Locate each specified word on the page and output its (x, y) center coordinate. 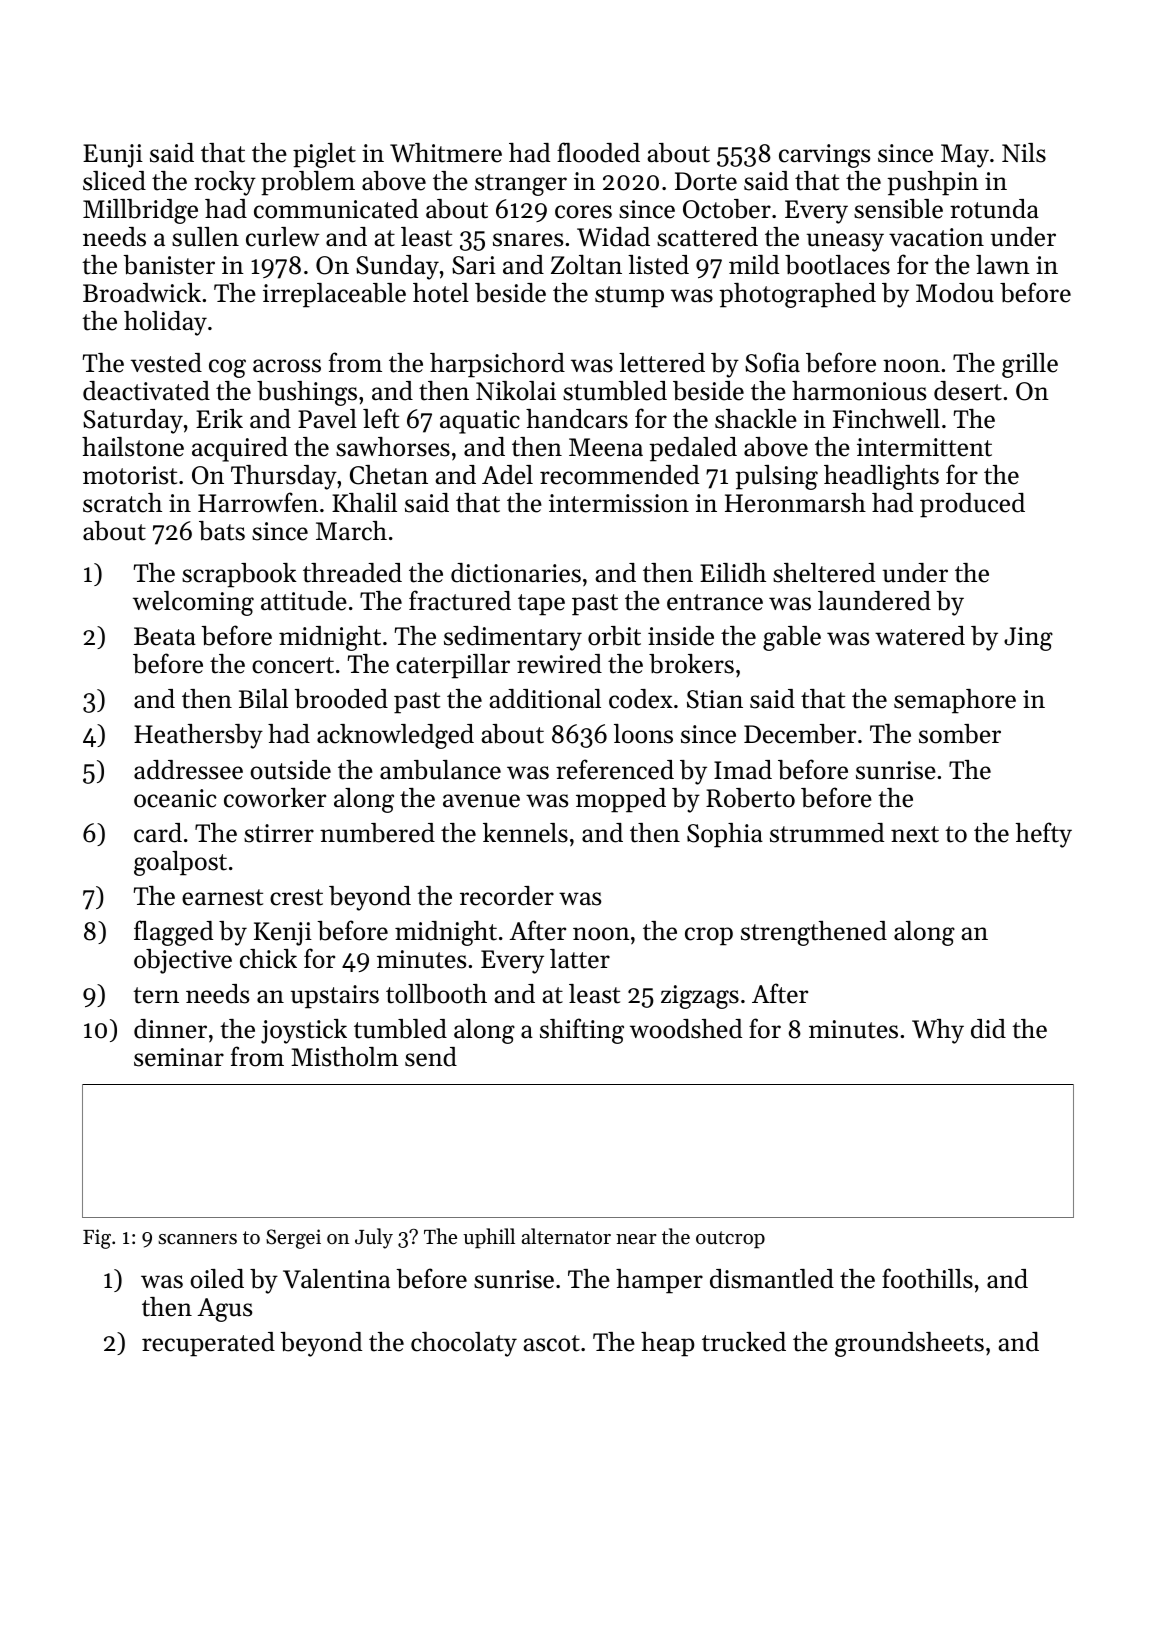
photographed (797, 295)
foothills (927, 1278)
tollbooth (436, 994)
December (800, 734)
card (158, 833)
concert (293, 665)
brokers (691, 664)
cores (583, 212)
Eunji (113, 156)
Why (938, 1031)
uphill (489, 1238)
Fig (97, 1239)
